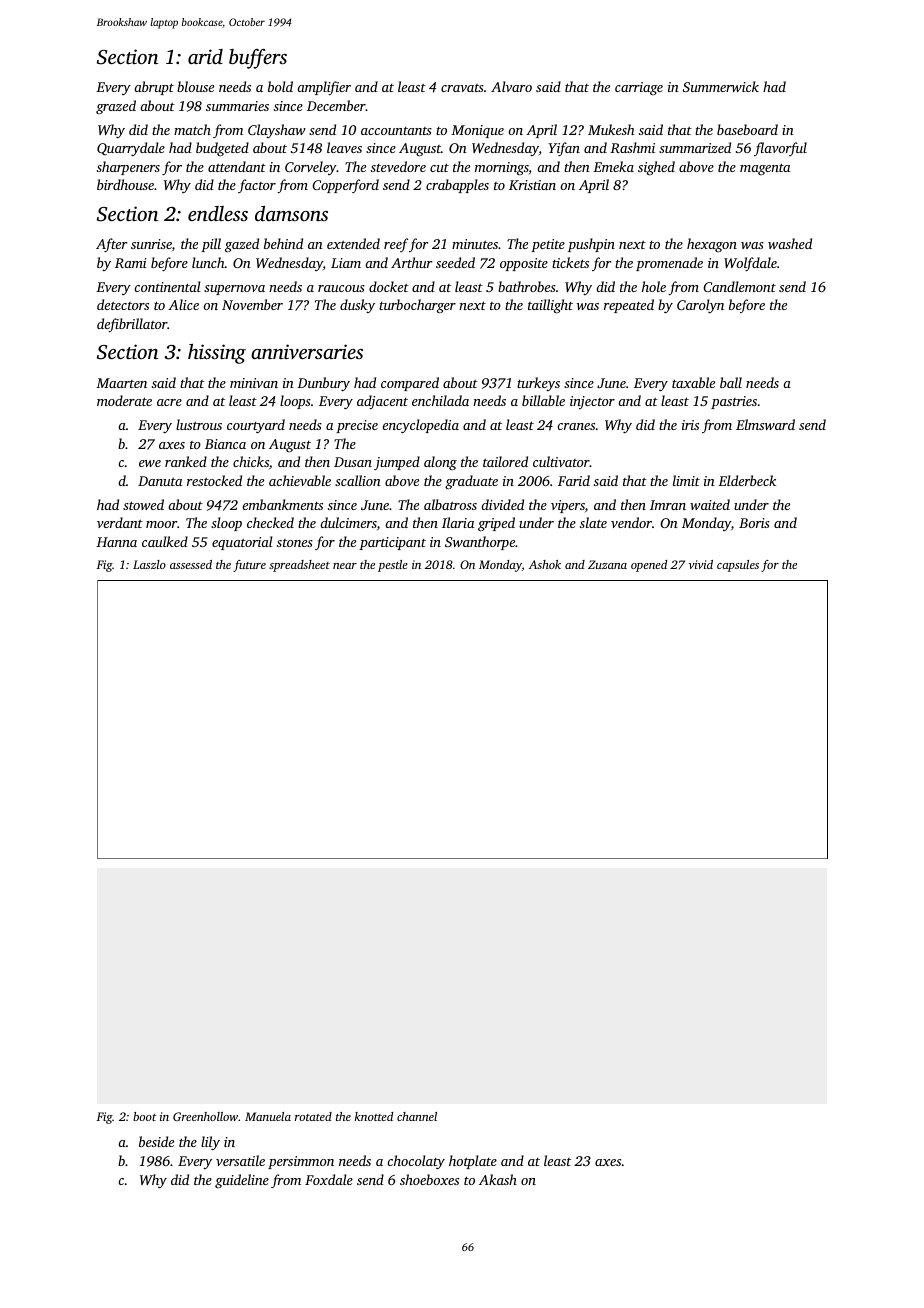  Describe the element at coordinates (721, 86) in the screenshot. I see `Summerwick` at that location.
